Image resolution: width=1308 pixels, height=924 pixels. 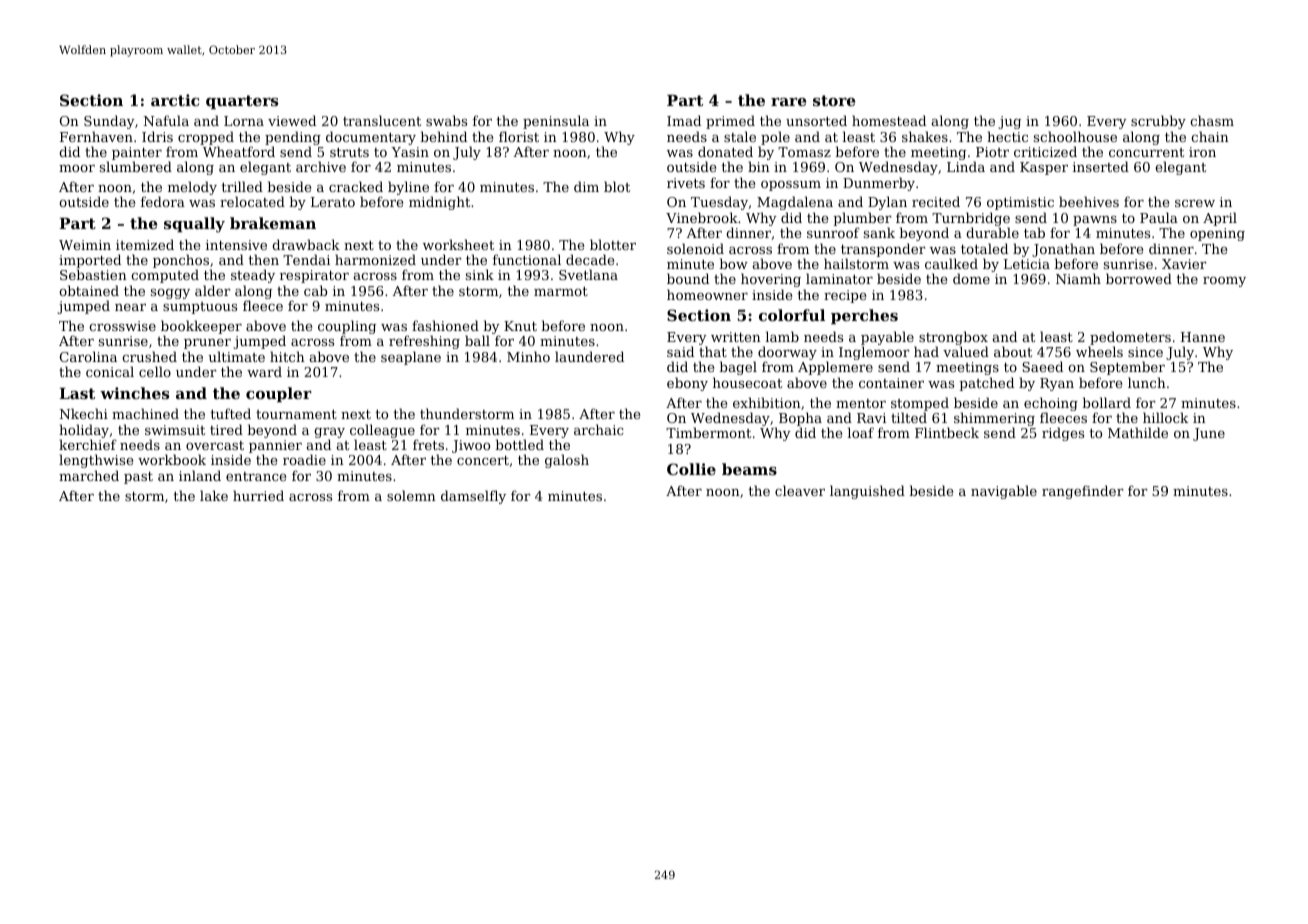 I want to click on pawns, so click(x=1095, y=221).
